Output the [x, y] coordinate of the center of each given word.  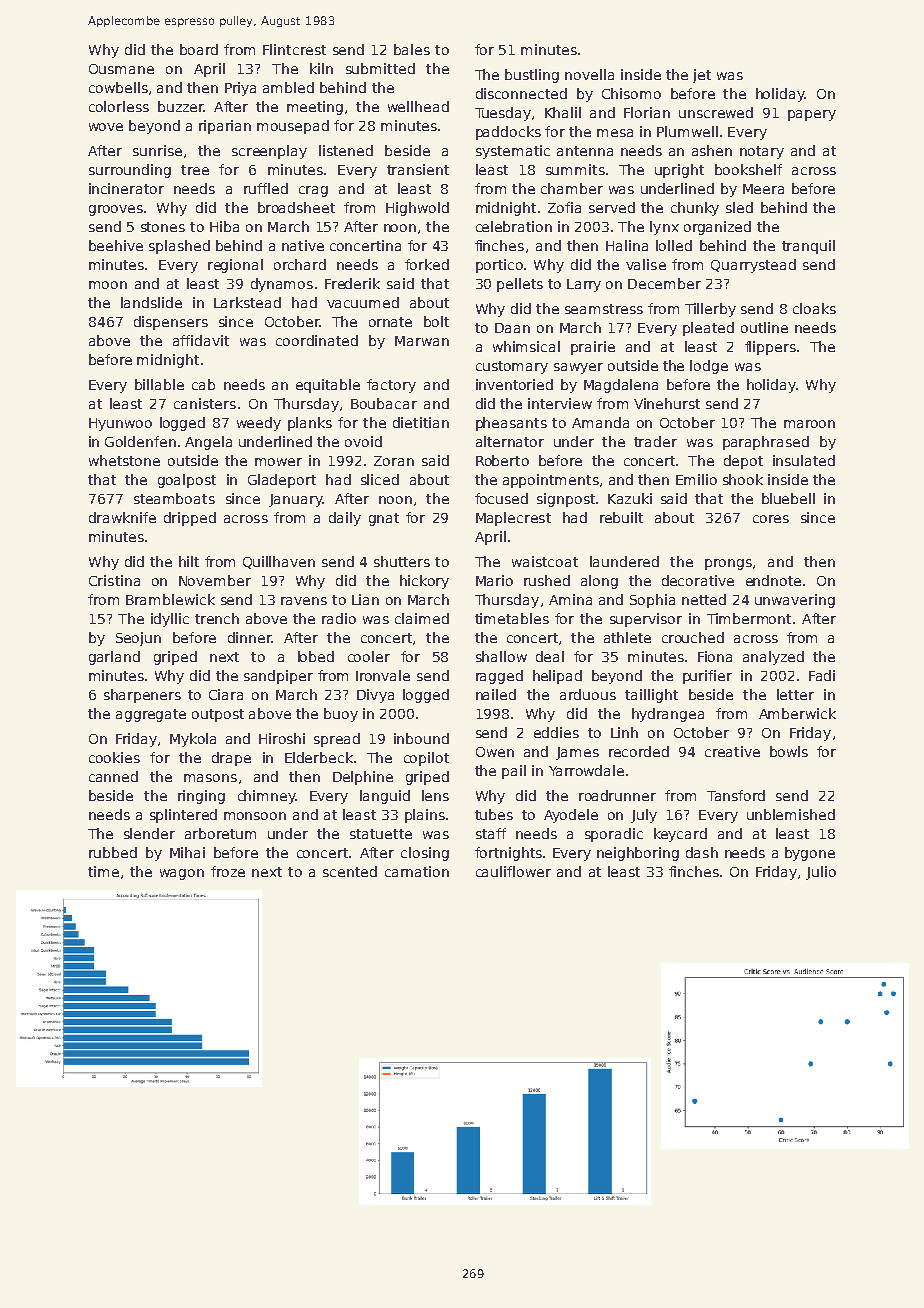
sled [739, 207]
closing [425, 854]
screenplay [269, 152]
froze [228, 871]
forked [427, 264]
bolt [436, 321]
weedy [259, 424]
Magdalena [621, 386]
